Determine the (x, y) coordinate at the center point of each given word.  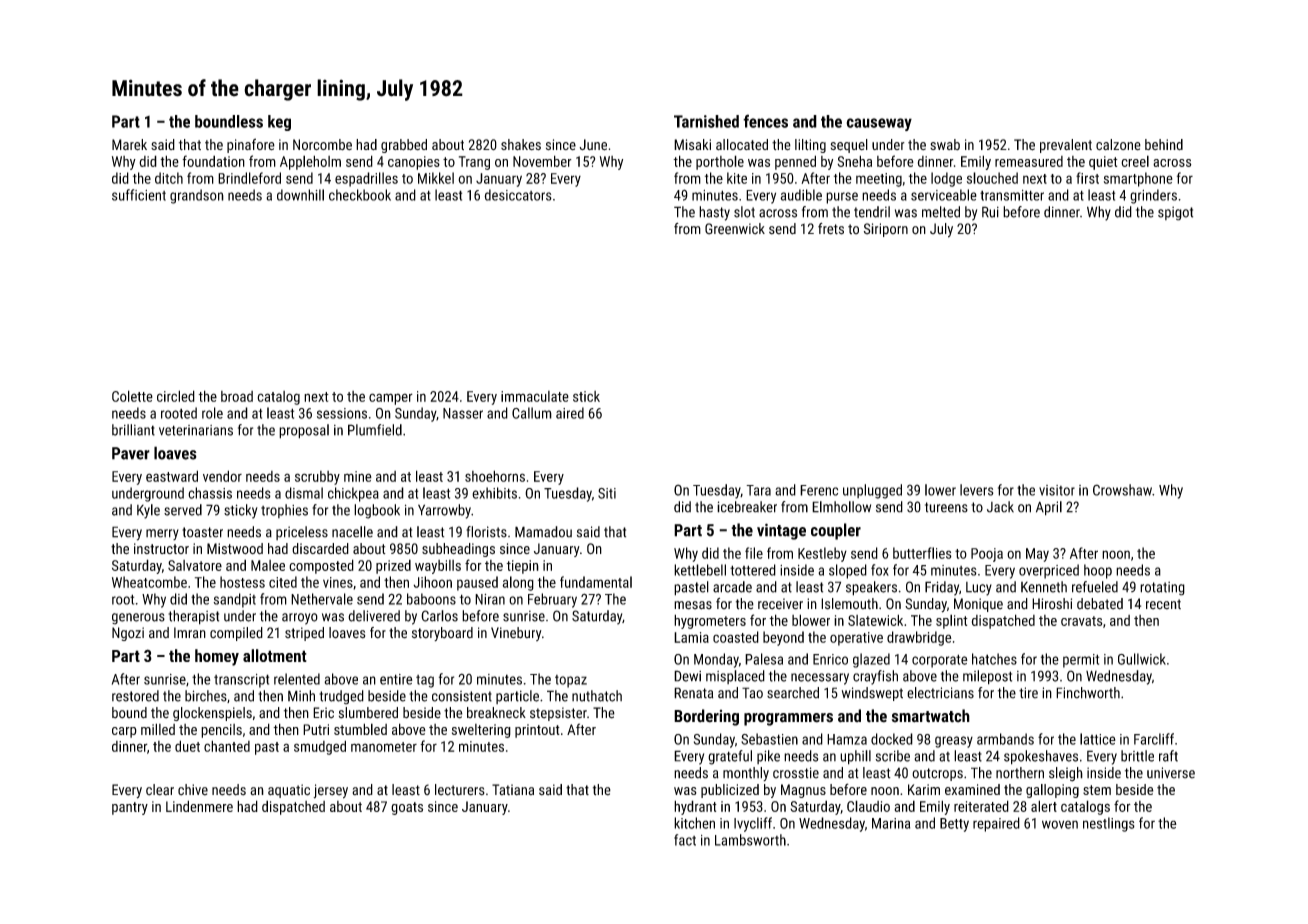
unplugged (872, 491)
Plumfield (375, 430)
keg (279, 123)
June (593, 145)
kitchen (694, 823)
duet (187, 746)
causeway (879, 124)
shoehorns (495, 476)
